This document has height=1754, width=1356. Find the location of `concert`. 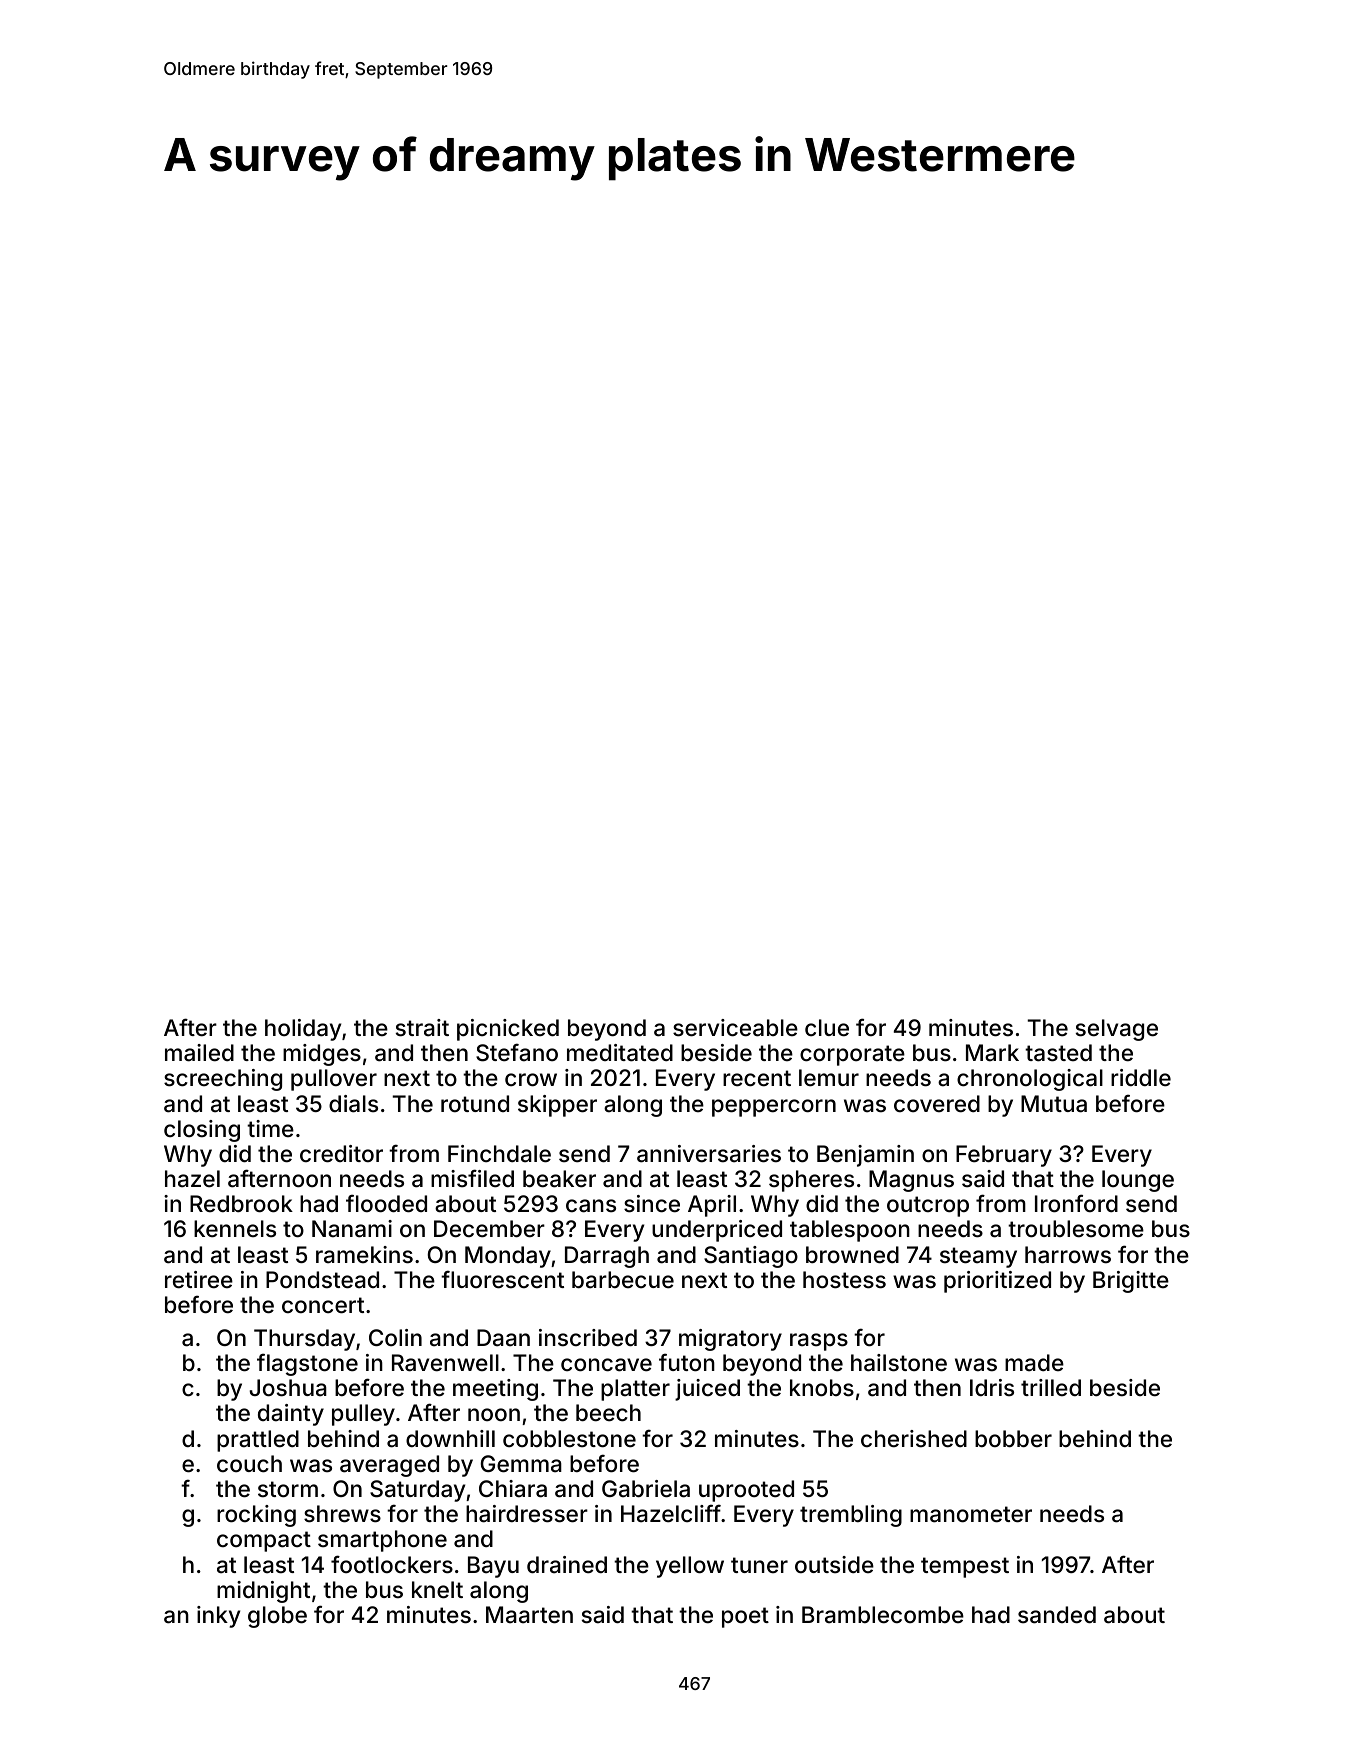

concert is located at coordinates (323, 1305).
